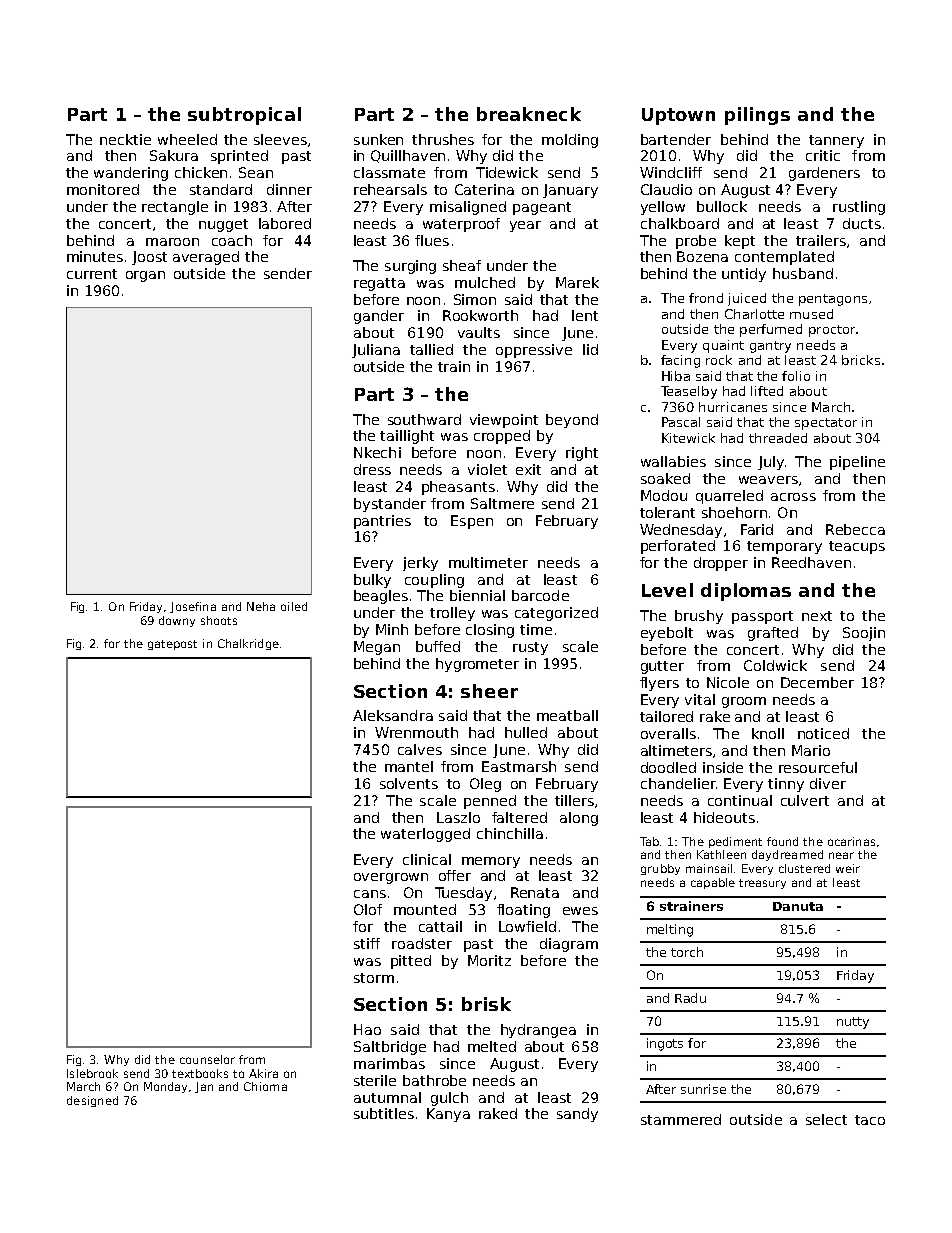 Image resolution: width=952 pixels, height=1233 pixels. Describe the element at coordinates (477, 595) in the document. I see `biennial` at that location.
